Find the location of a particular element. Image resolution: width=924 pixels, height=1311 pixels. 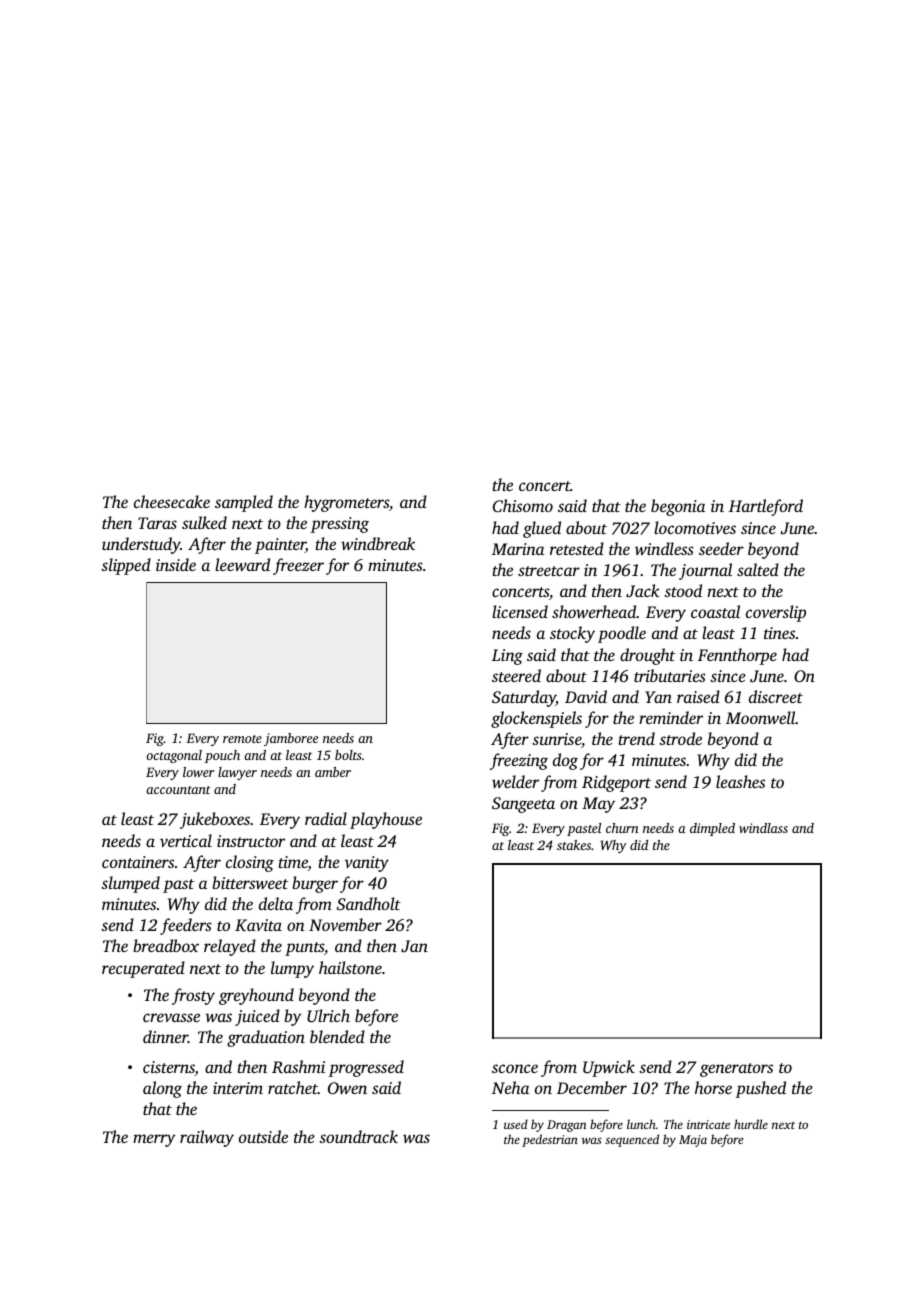

soundtrack is located at coordinates (358, 1136).
